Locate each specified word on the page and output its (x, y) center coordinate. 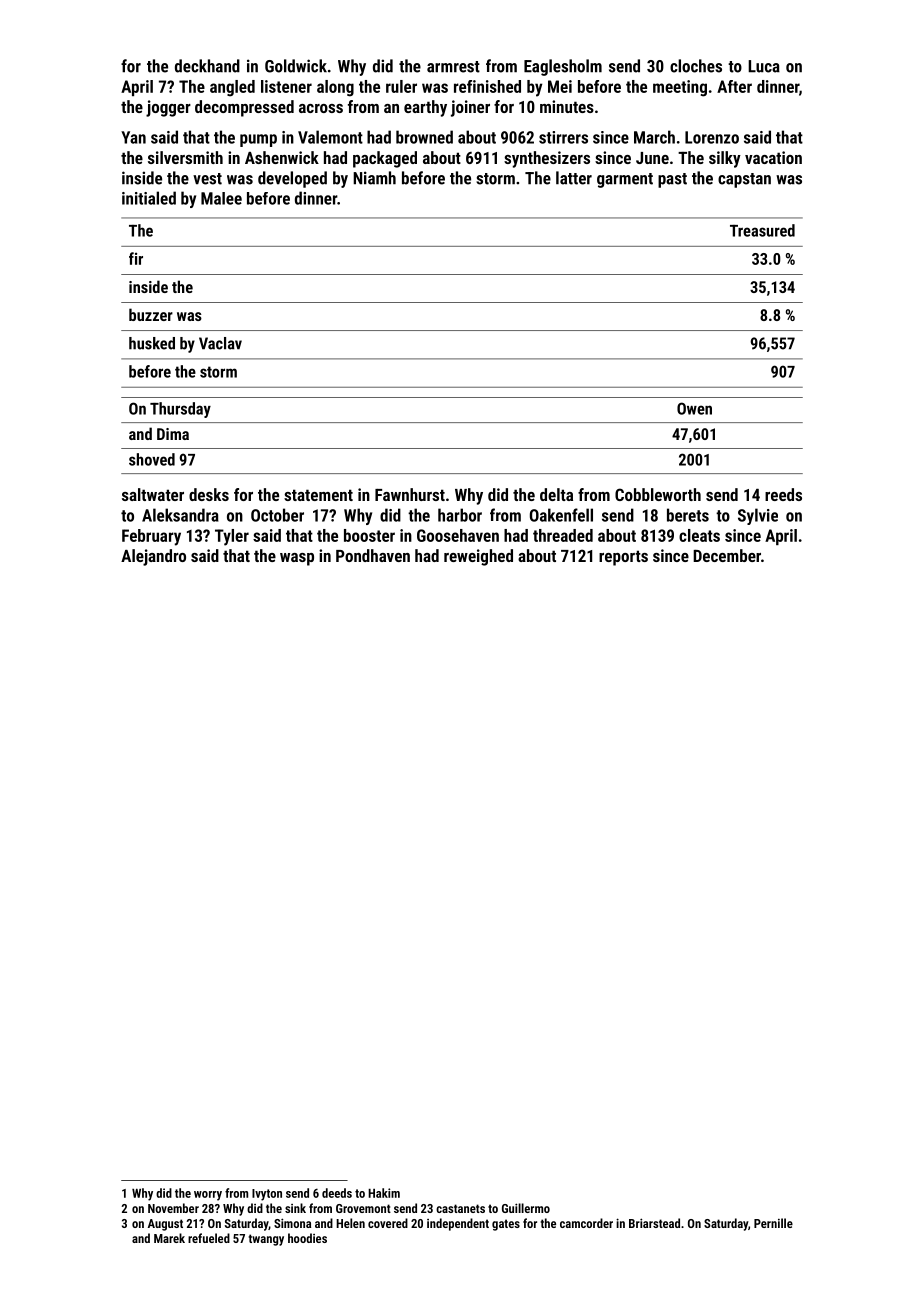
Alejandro (153, 557)
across (321, 108)
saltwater (153, 494)
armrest (453, 67)
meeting (680, 88)
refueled (209, 1238)
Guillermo (526, 1208)
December (727, 555)
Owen (694, 408)
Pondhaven (373, 555)
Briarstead (654, 1223)
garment (625, 180)
